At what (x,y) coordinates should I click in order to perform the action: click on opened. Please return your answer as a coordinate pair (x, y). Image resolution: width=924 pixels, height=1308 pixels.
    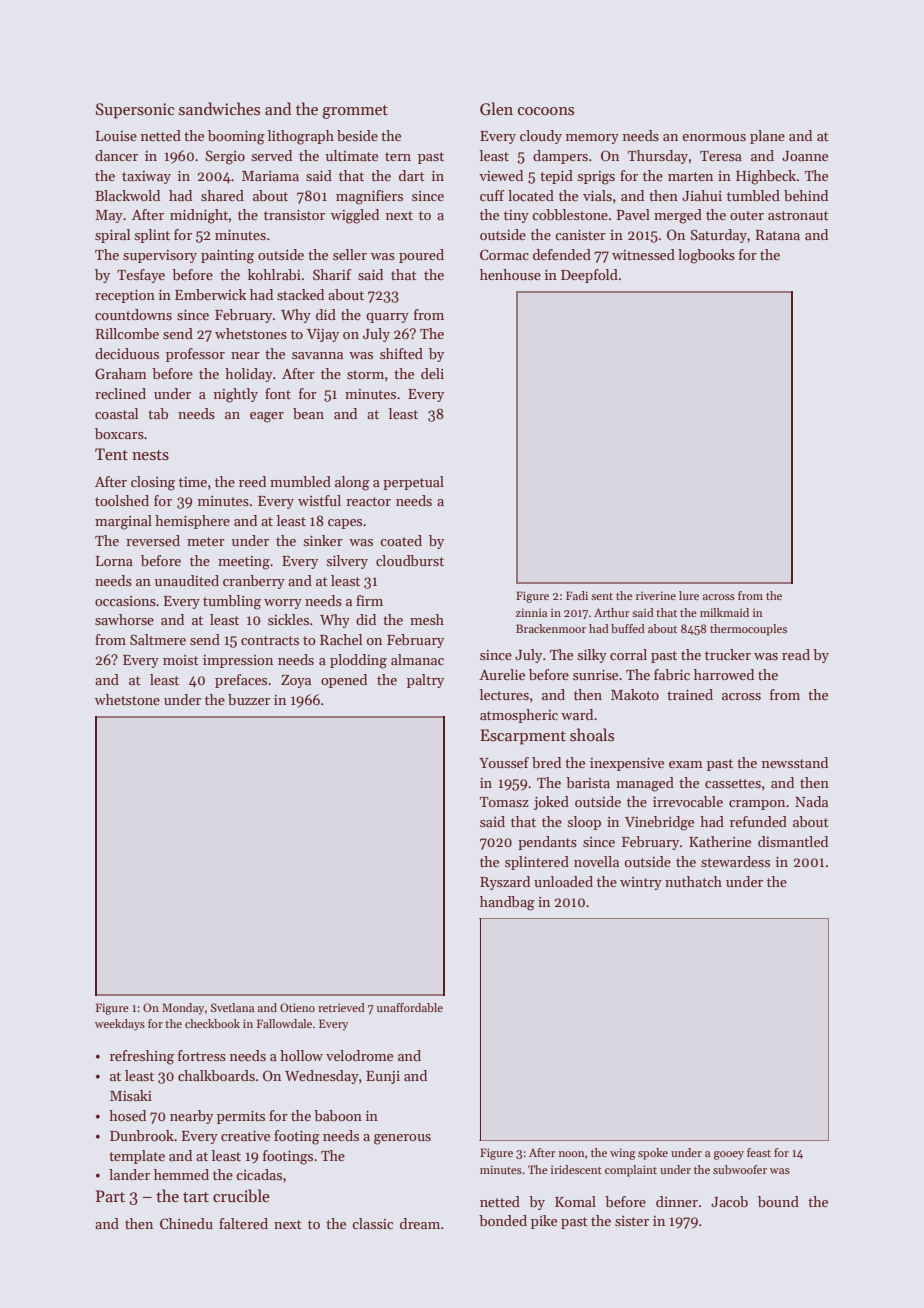
    Looking at the image, I should click on (344, 681).
